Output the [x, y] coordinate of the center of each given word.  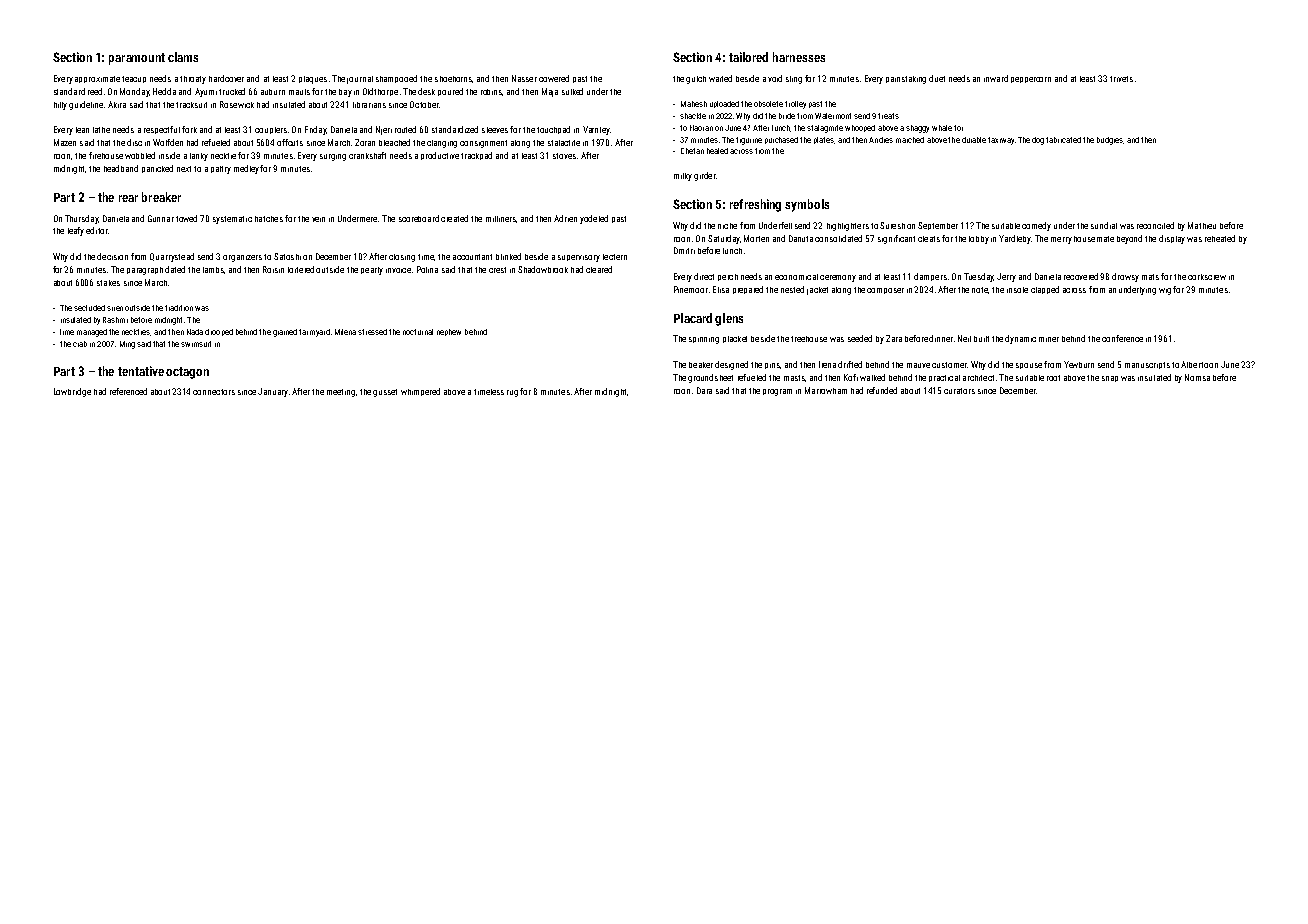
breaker [161, 197]
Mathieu [1202, 225]
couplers [271, 130]
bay [345, 93]
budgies [1110, 141]
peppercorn [1031, 80]
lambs [214, 270]
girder [705, 176]
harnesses [799, 57]
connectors [214, 392]
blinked [508, 256]
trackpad [476, 156]
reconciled [1155, 225]
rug [512, 393]
